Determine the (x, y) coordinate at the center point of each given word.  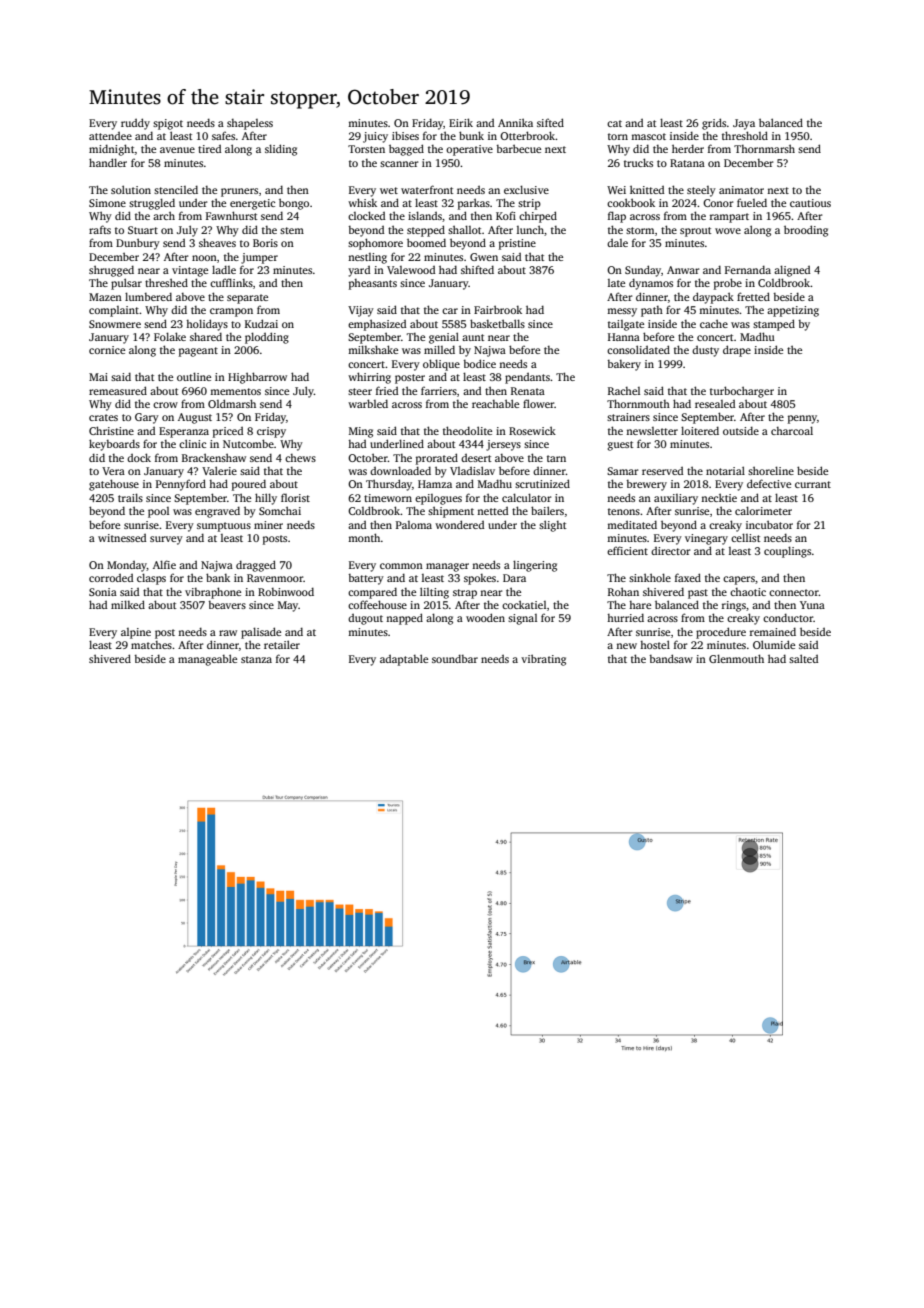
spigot (168, 124)
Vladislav (472, 470)
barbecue (518, 148)
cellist (745, 537)
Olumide (774, 644)
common (401, 566)
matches (151, 645)
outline (194, 376)
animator (741, 190)
